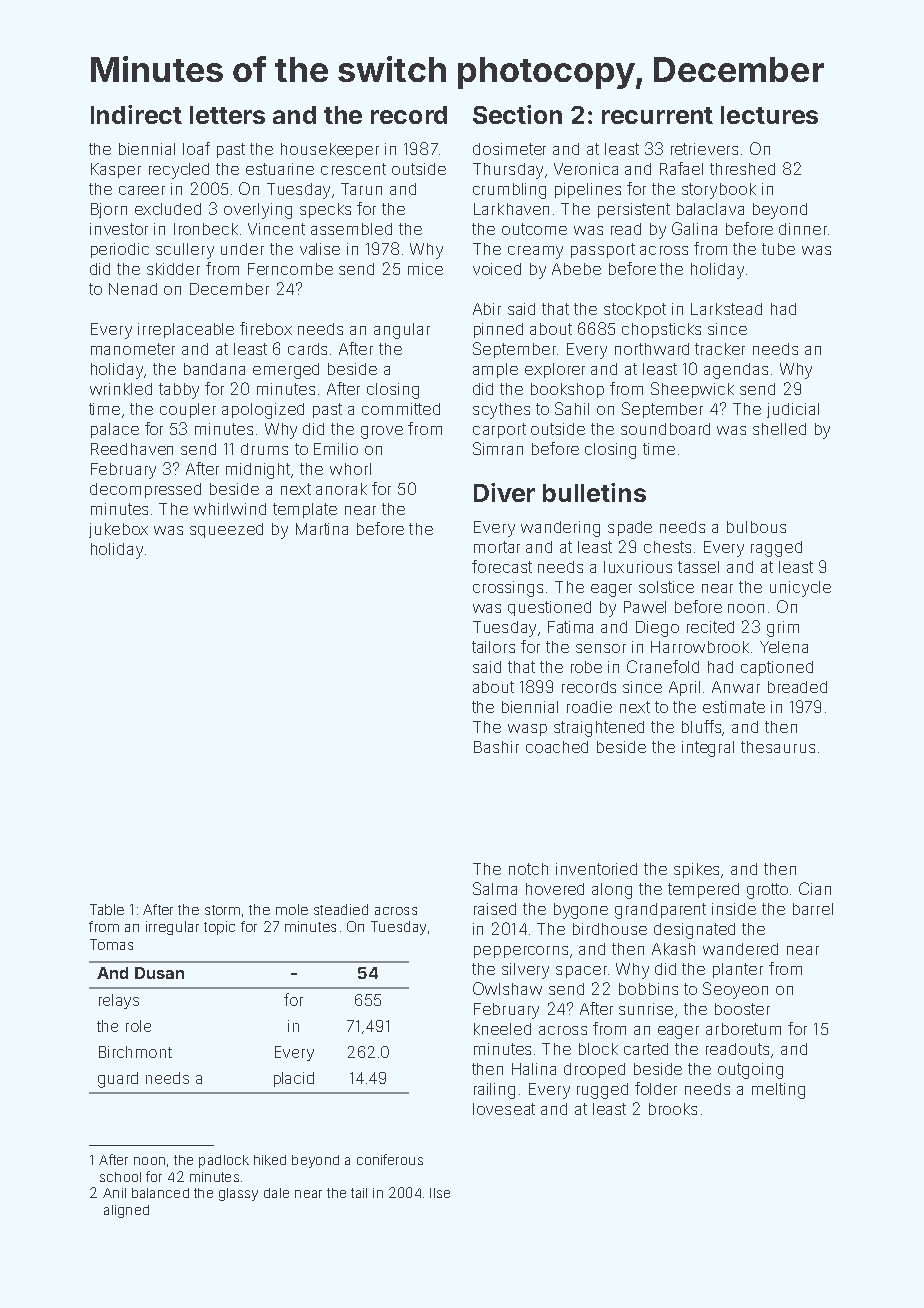  I want to click on Bashir, so click(496, 747).
